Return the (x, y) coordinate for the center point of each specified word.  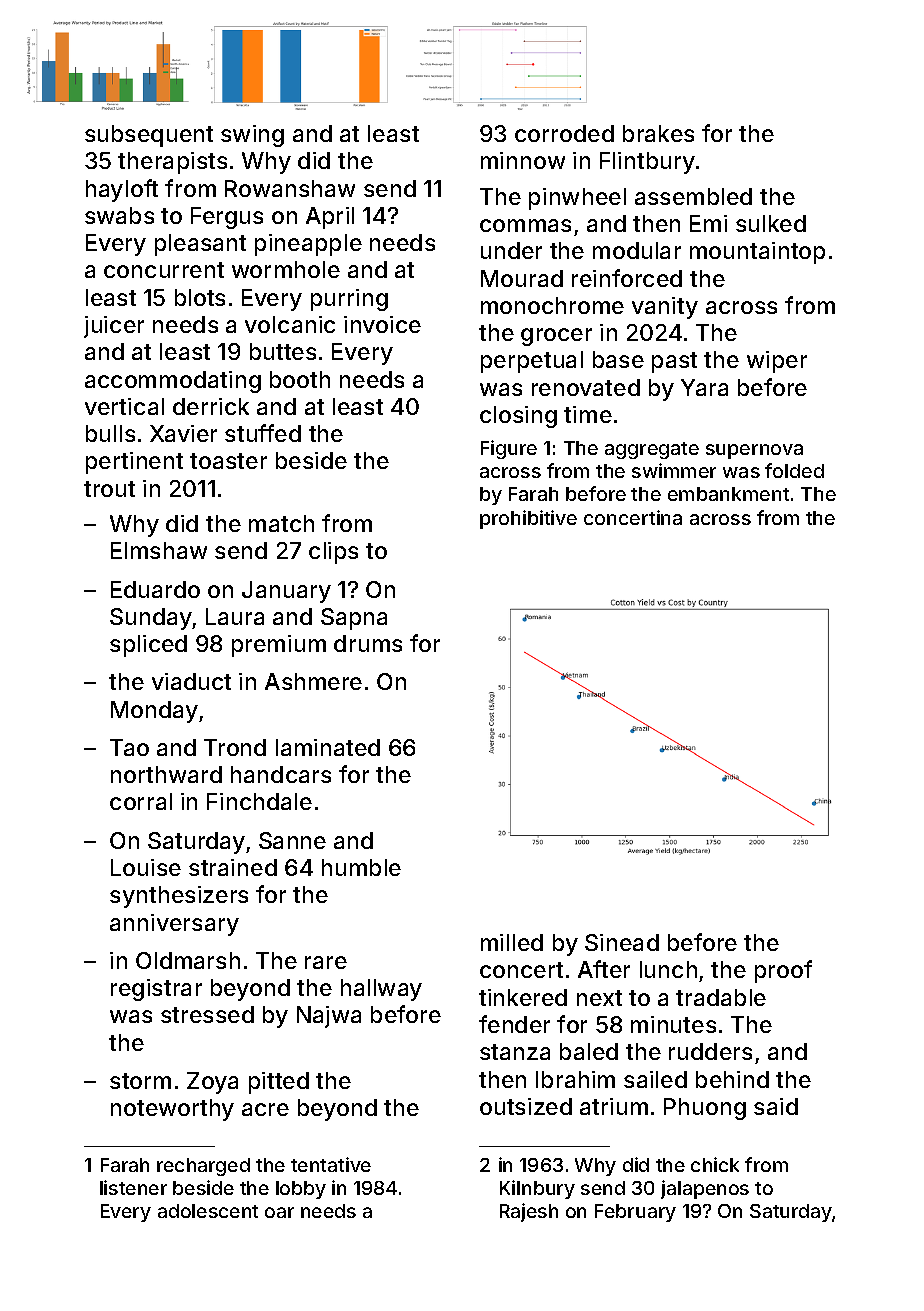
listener (133, 1187)
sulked (771, 223)
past (674, 362)
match (281, 523)
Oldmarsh (188, 960)
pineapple (308, 245)
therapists (172, 163)
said (776, 1106)
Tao (129, 747)
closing (518, 417)
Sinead (622, 942)
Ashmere (313, 681)
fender (514, 1024)
